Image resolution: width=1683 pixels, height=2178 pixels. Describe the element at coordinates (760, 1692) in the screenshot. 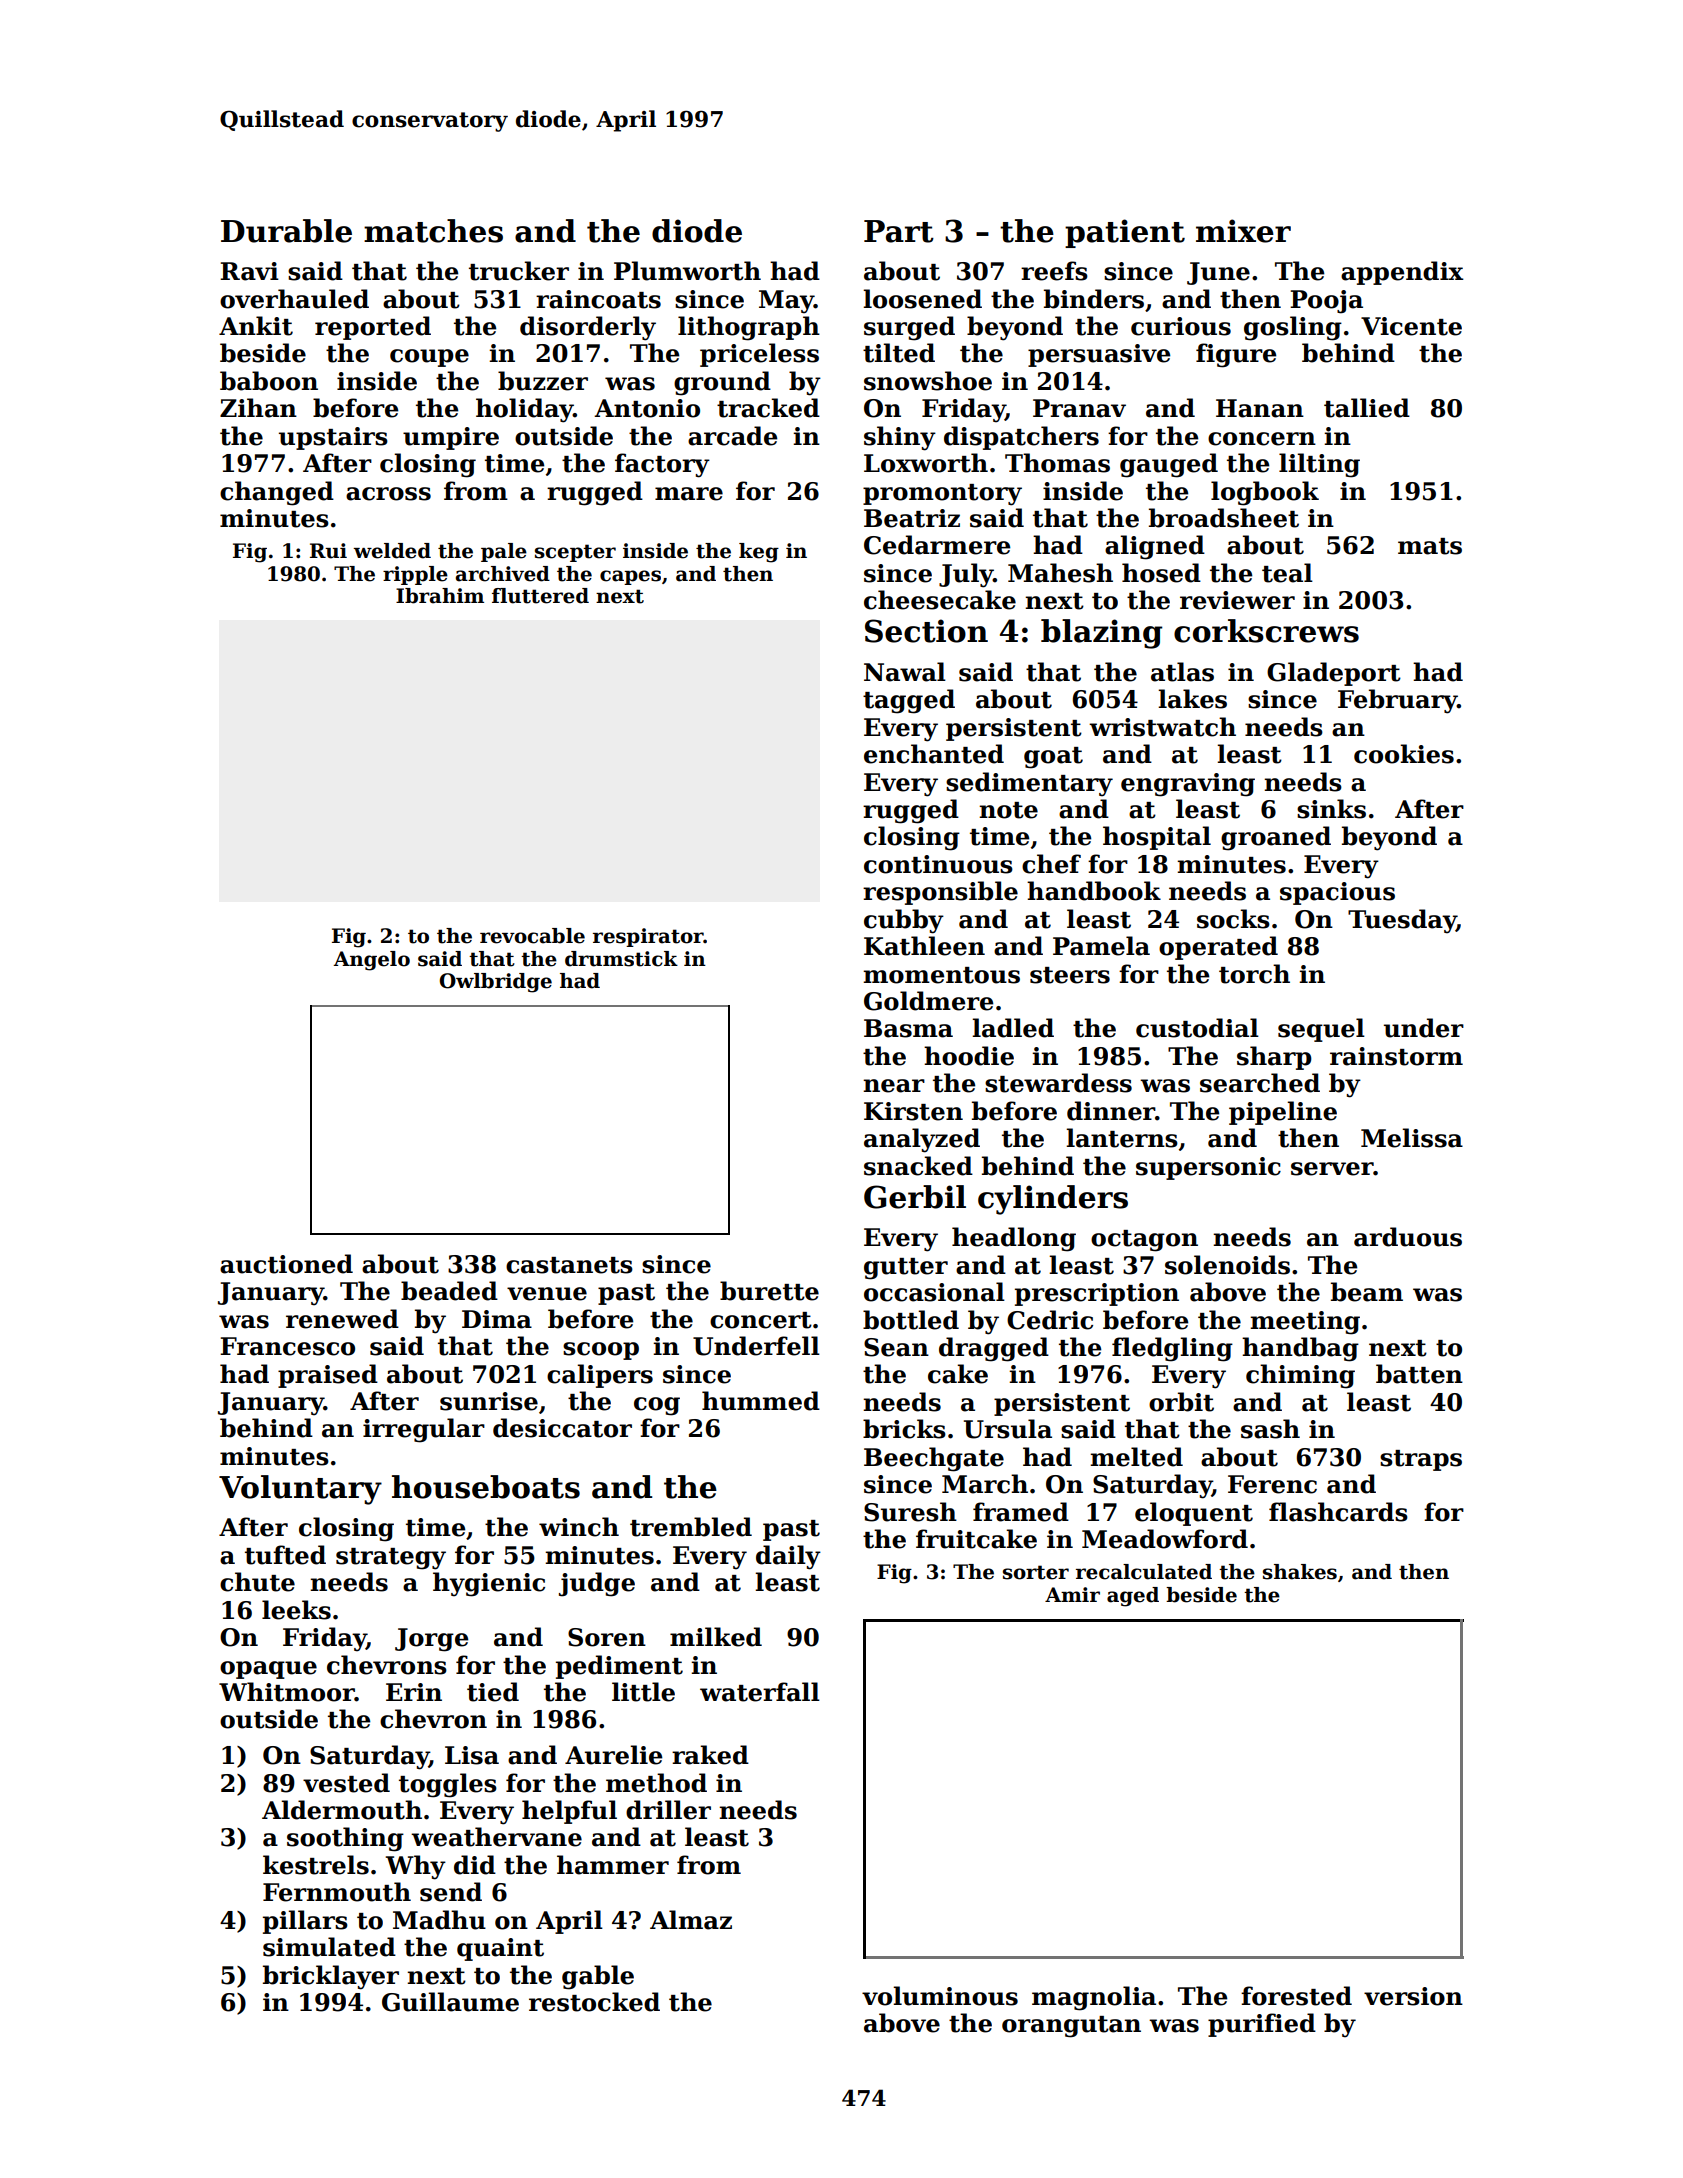

I see `waterfall` at that location.
